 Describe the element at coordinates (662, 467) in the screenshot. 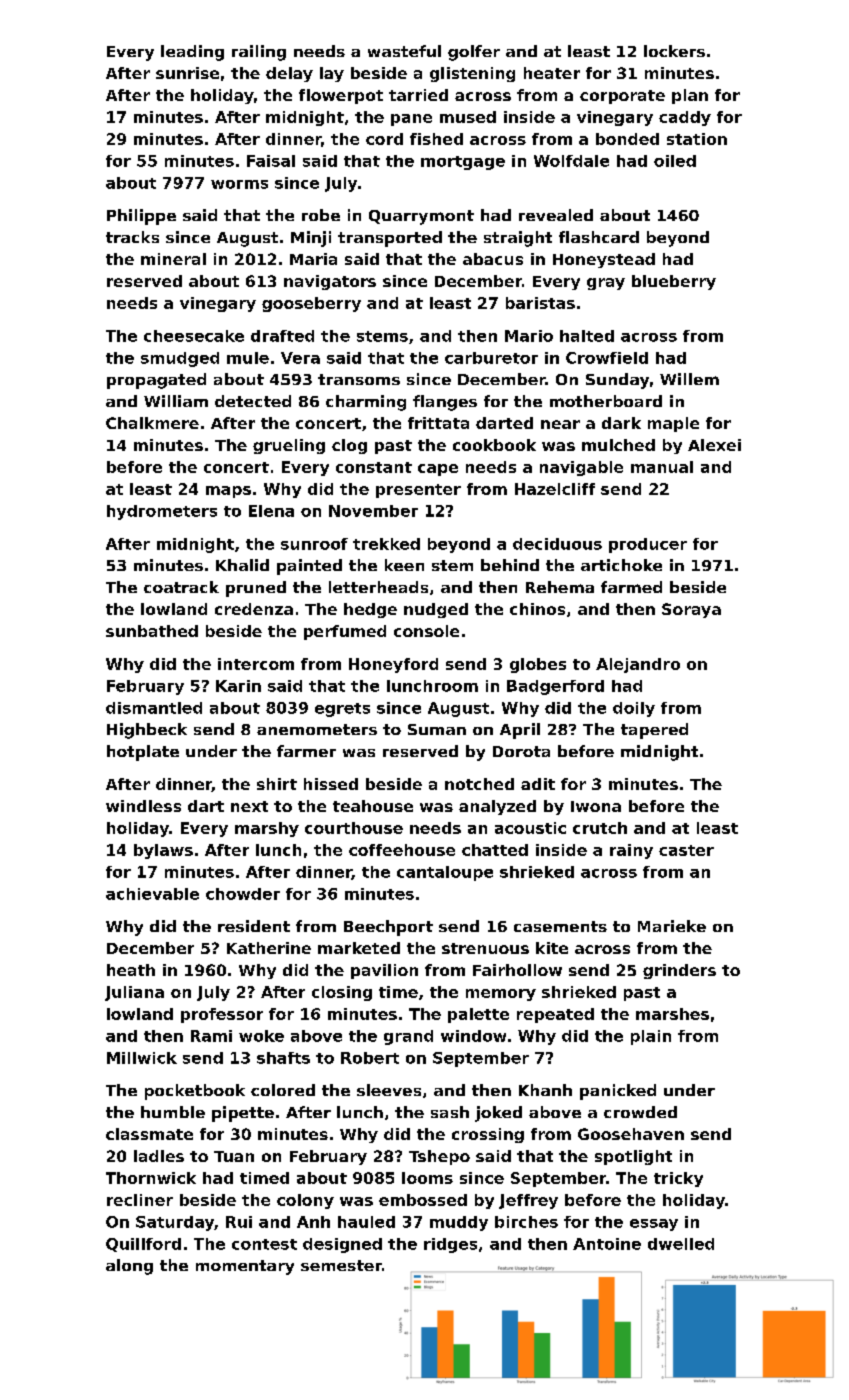

I see `manual` at that location.
